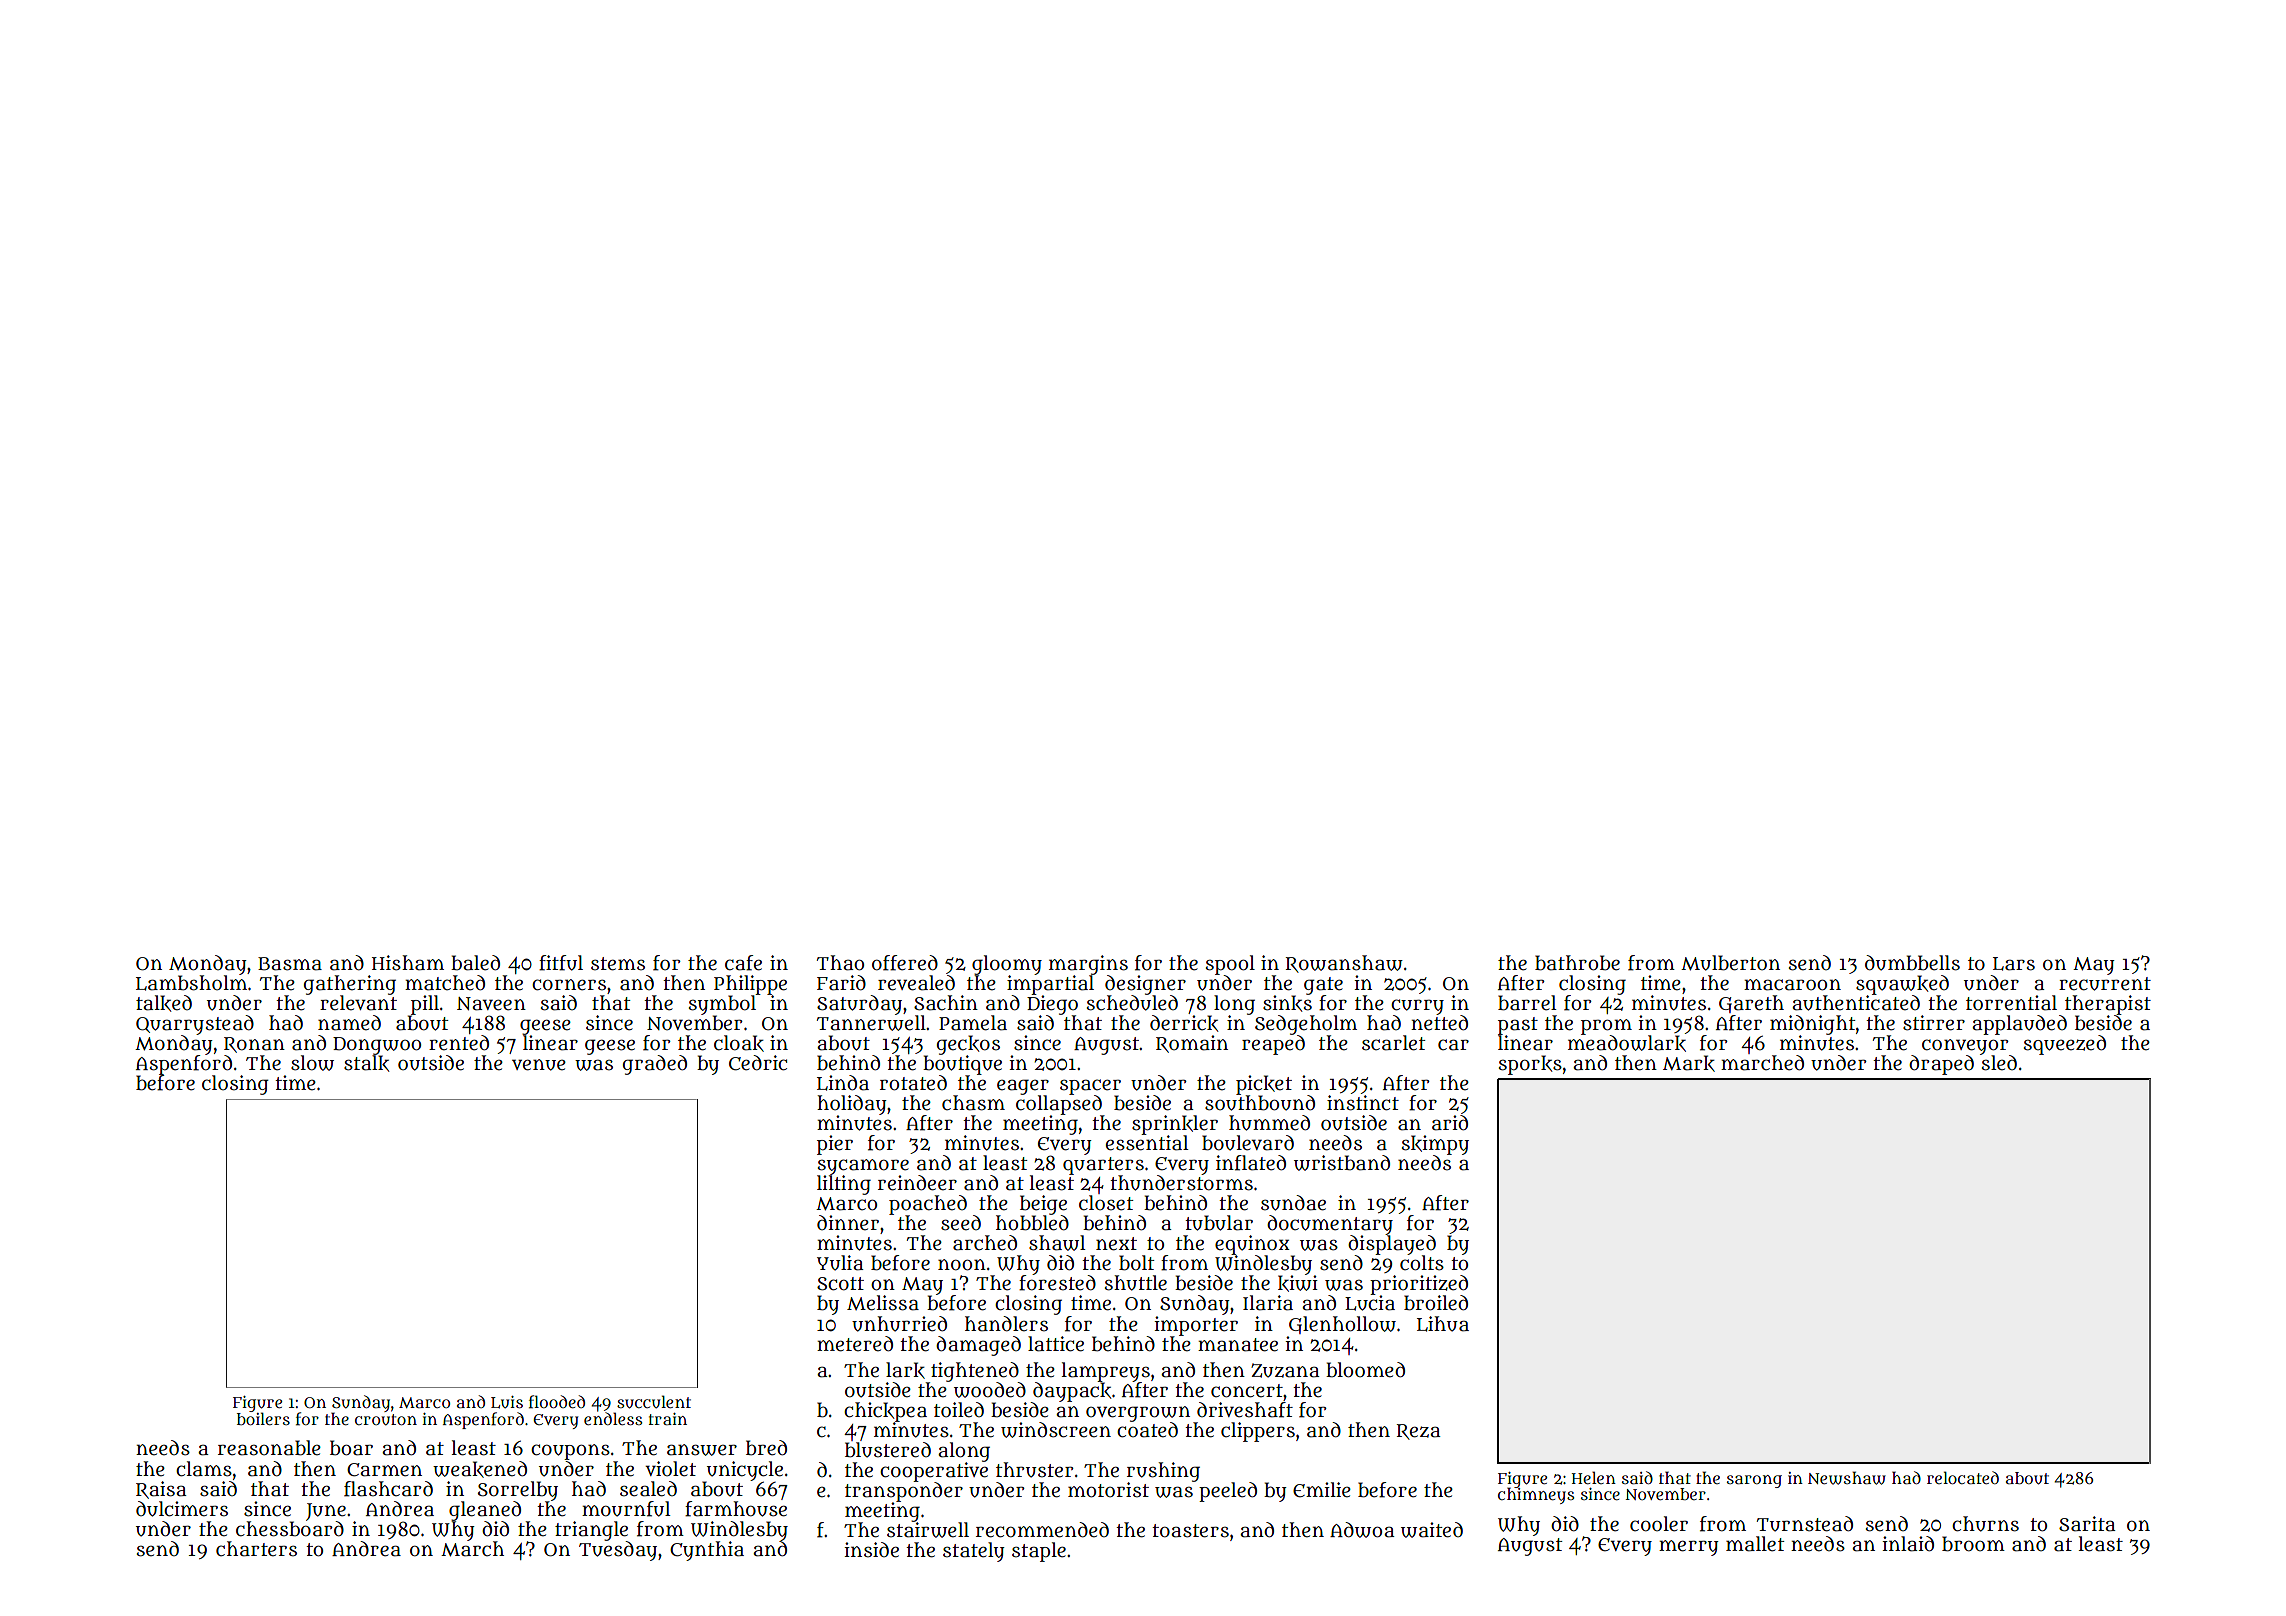 The width and height of the screenshot is (2286, 1616). I want to click on succulent, so click(654, 1402).
